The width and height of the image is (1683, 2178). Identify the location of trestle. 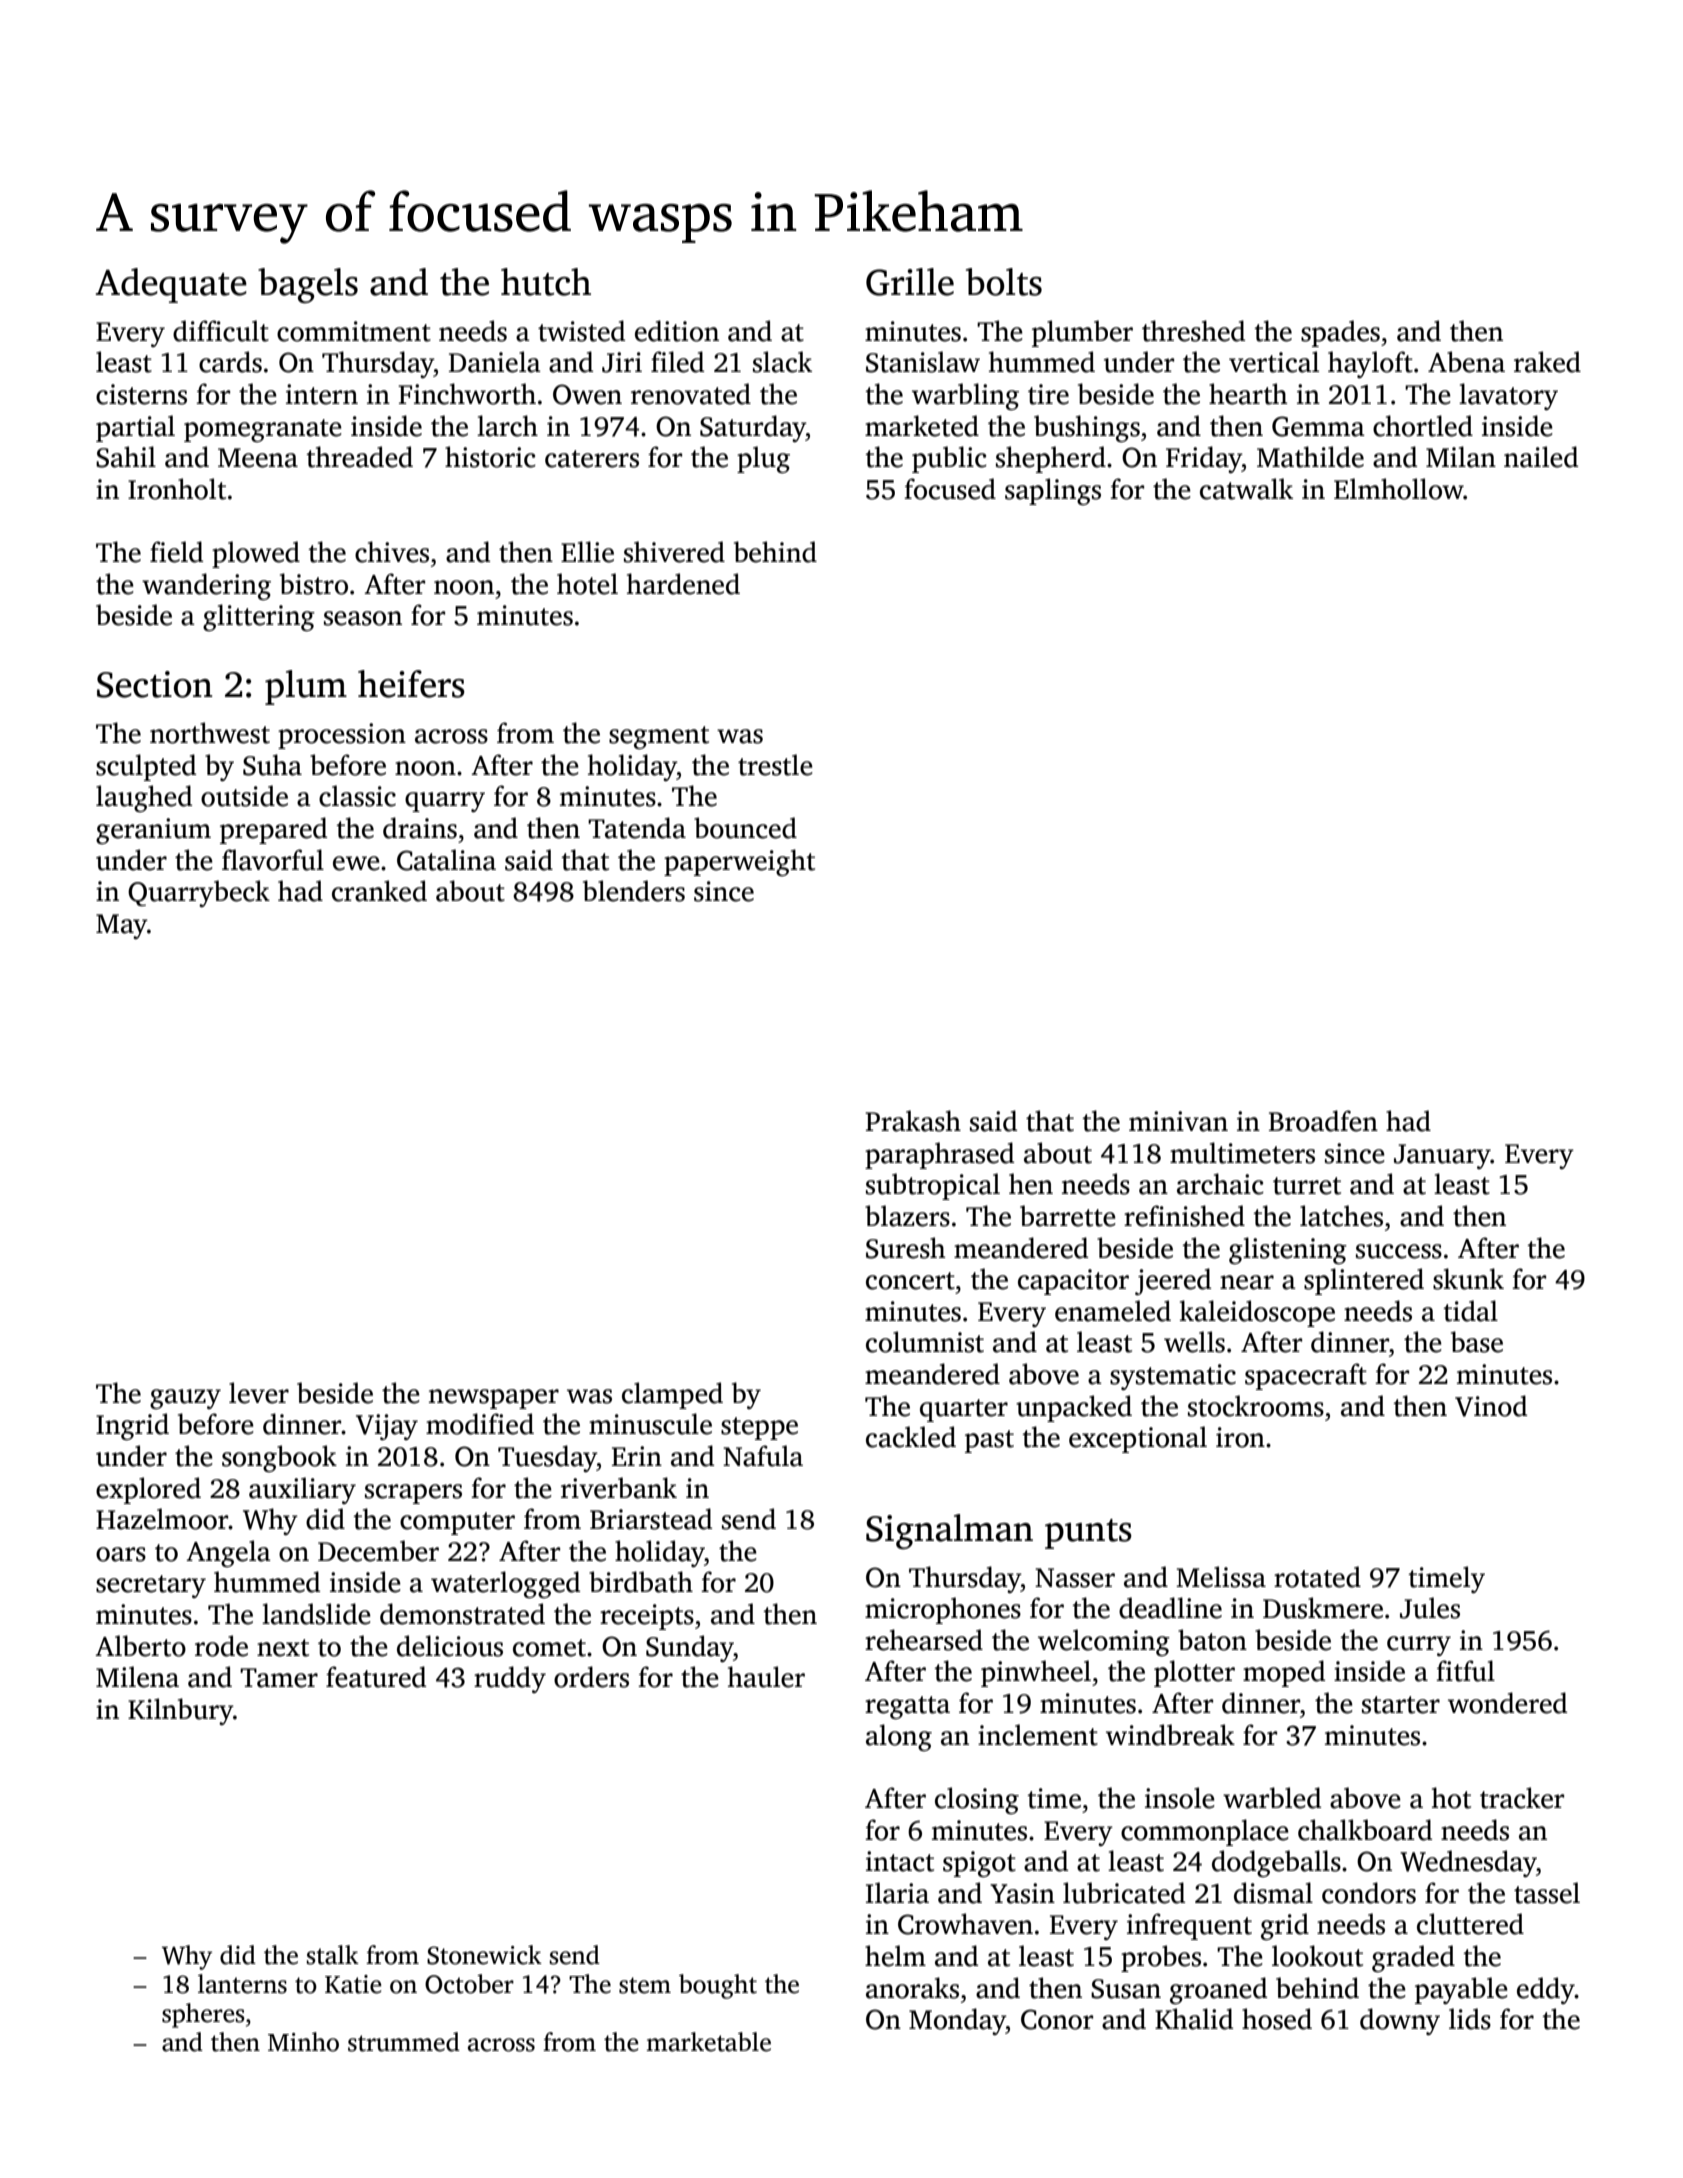
(775, 765).
